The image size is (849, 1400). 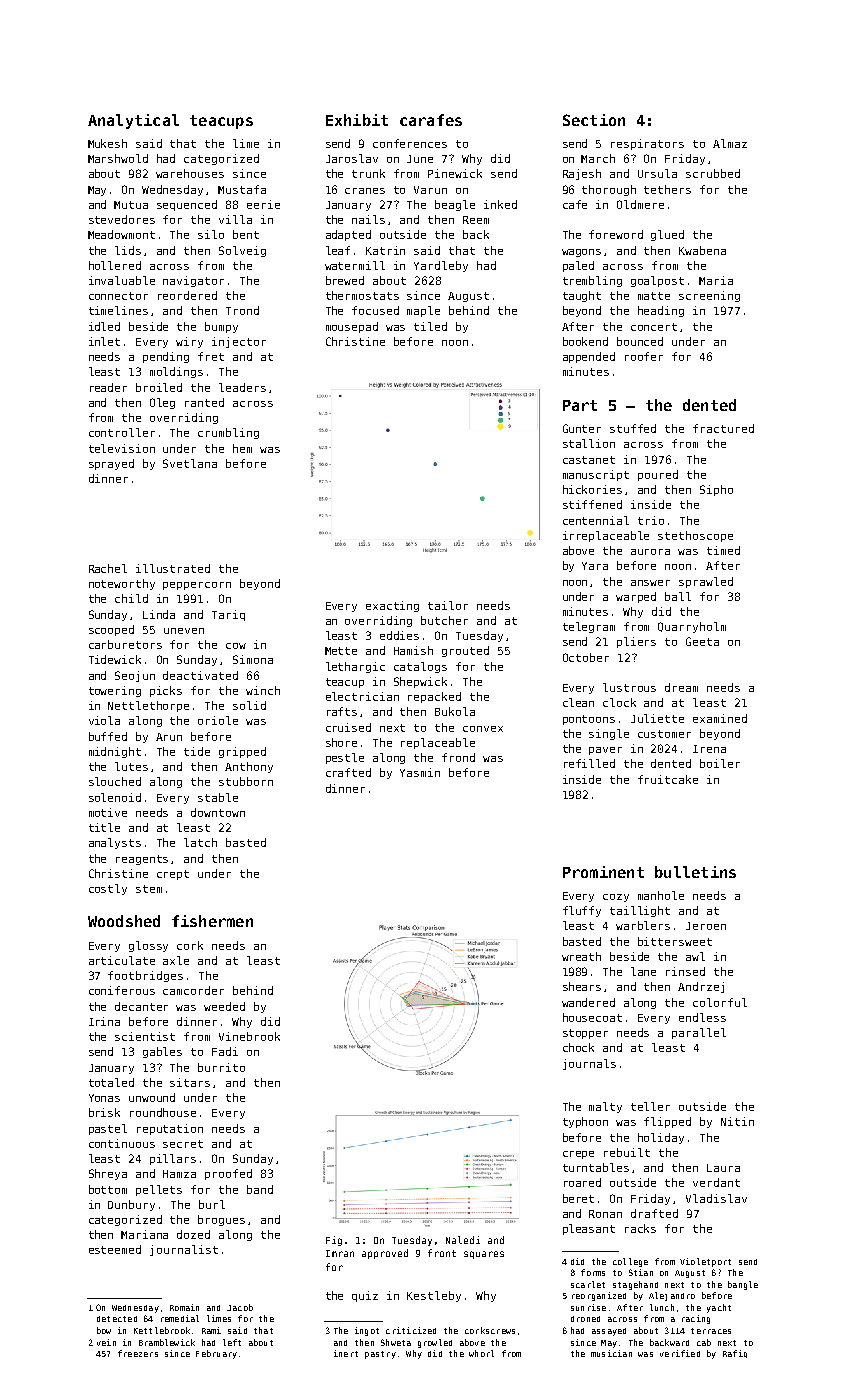 I want to click on sprayed, so click(x=111, y=464).
